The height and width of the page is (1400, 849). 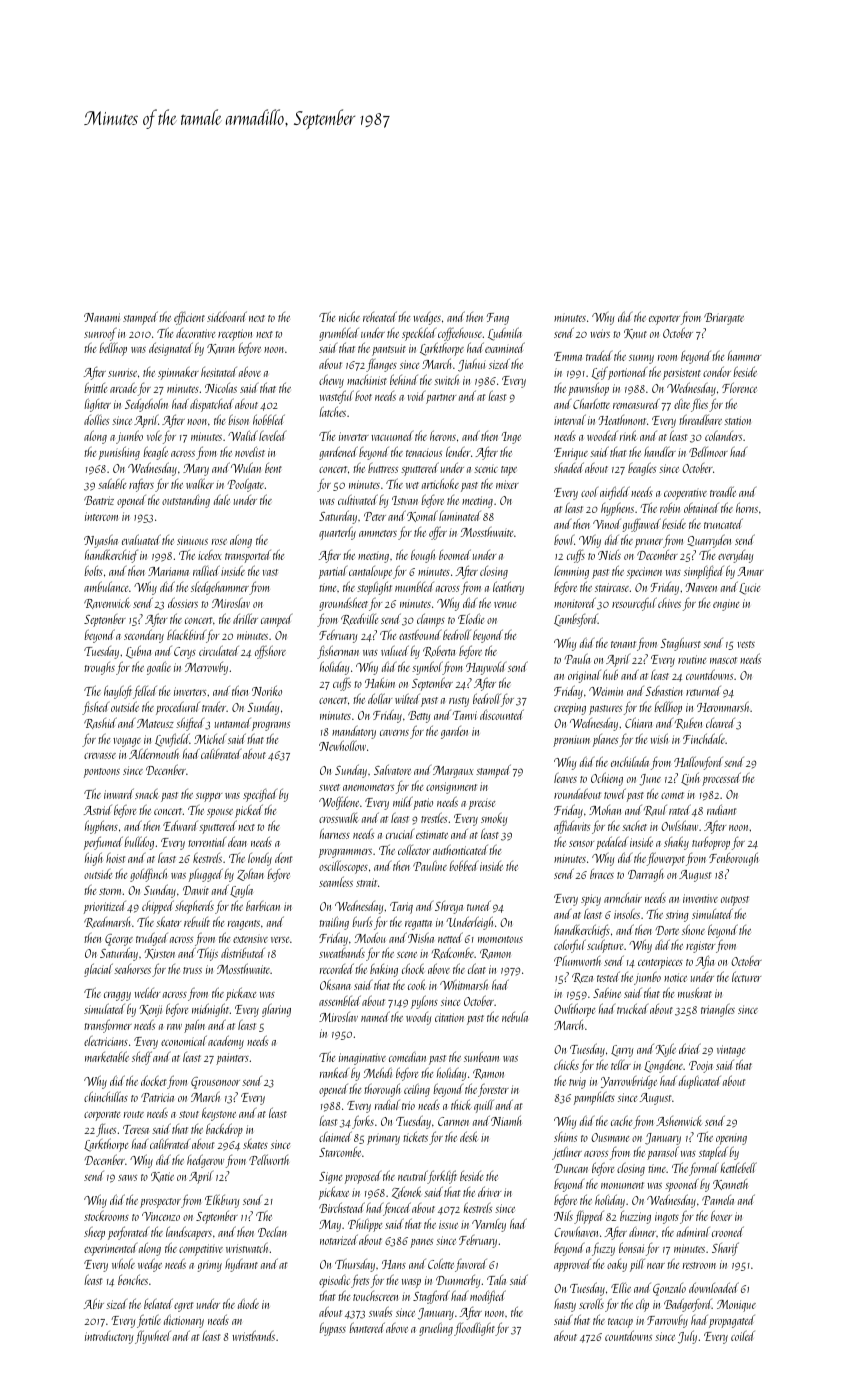 I want to click on high, so click(x=94, y=859).
